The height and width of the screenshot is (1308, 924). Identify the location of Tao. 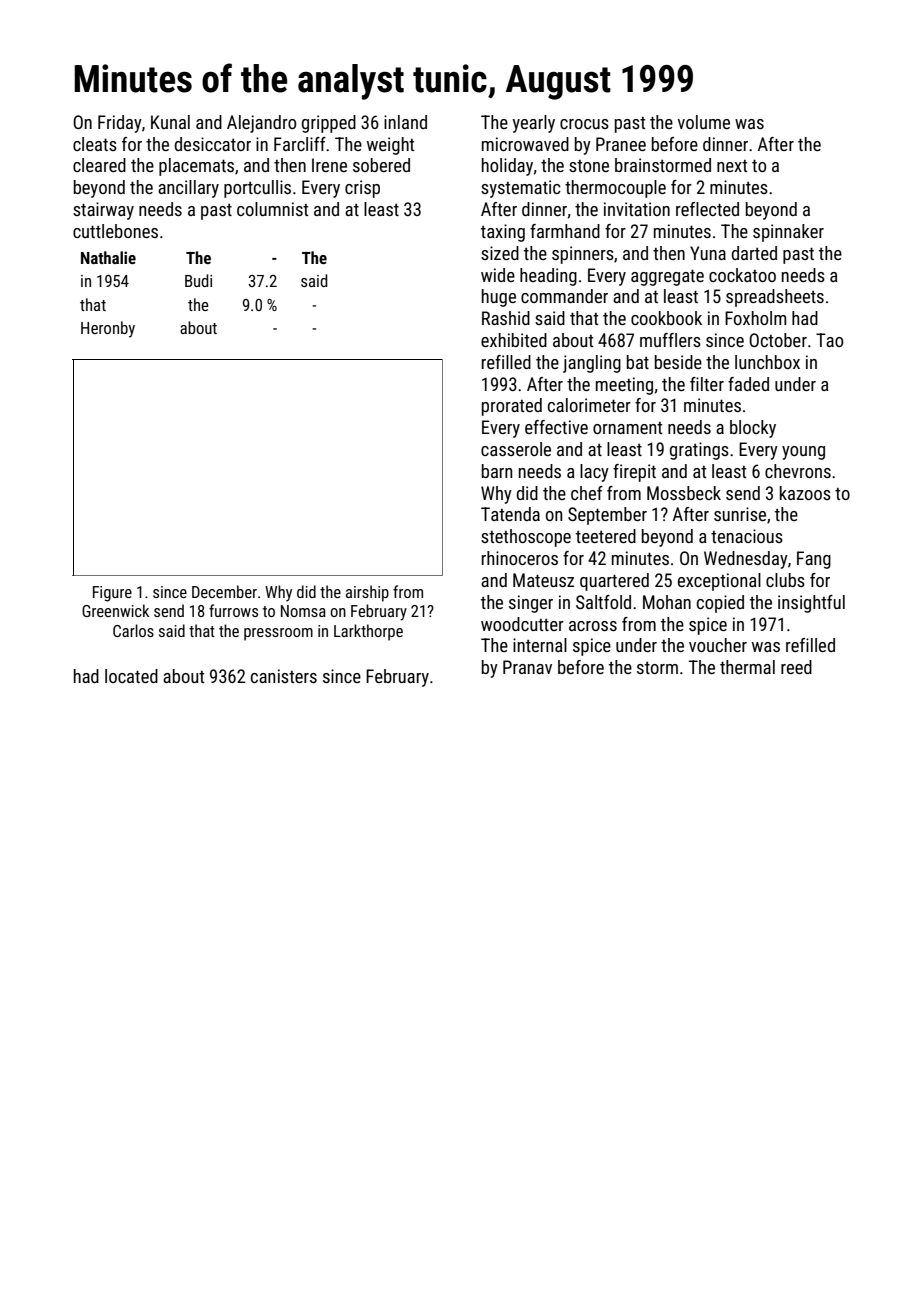
(829, 340).
